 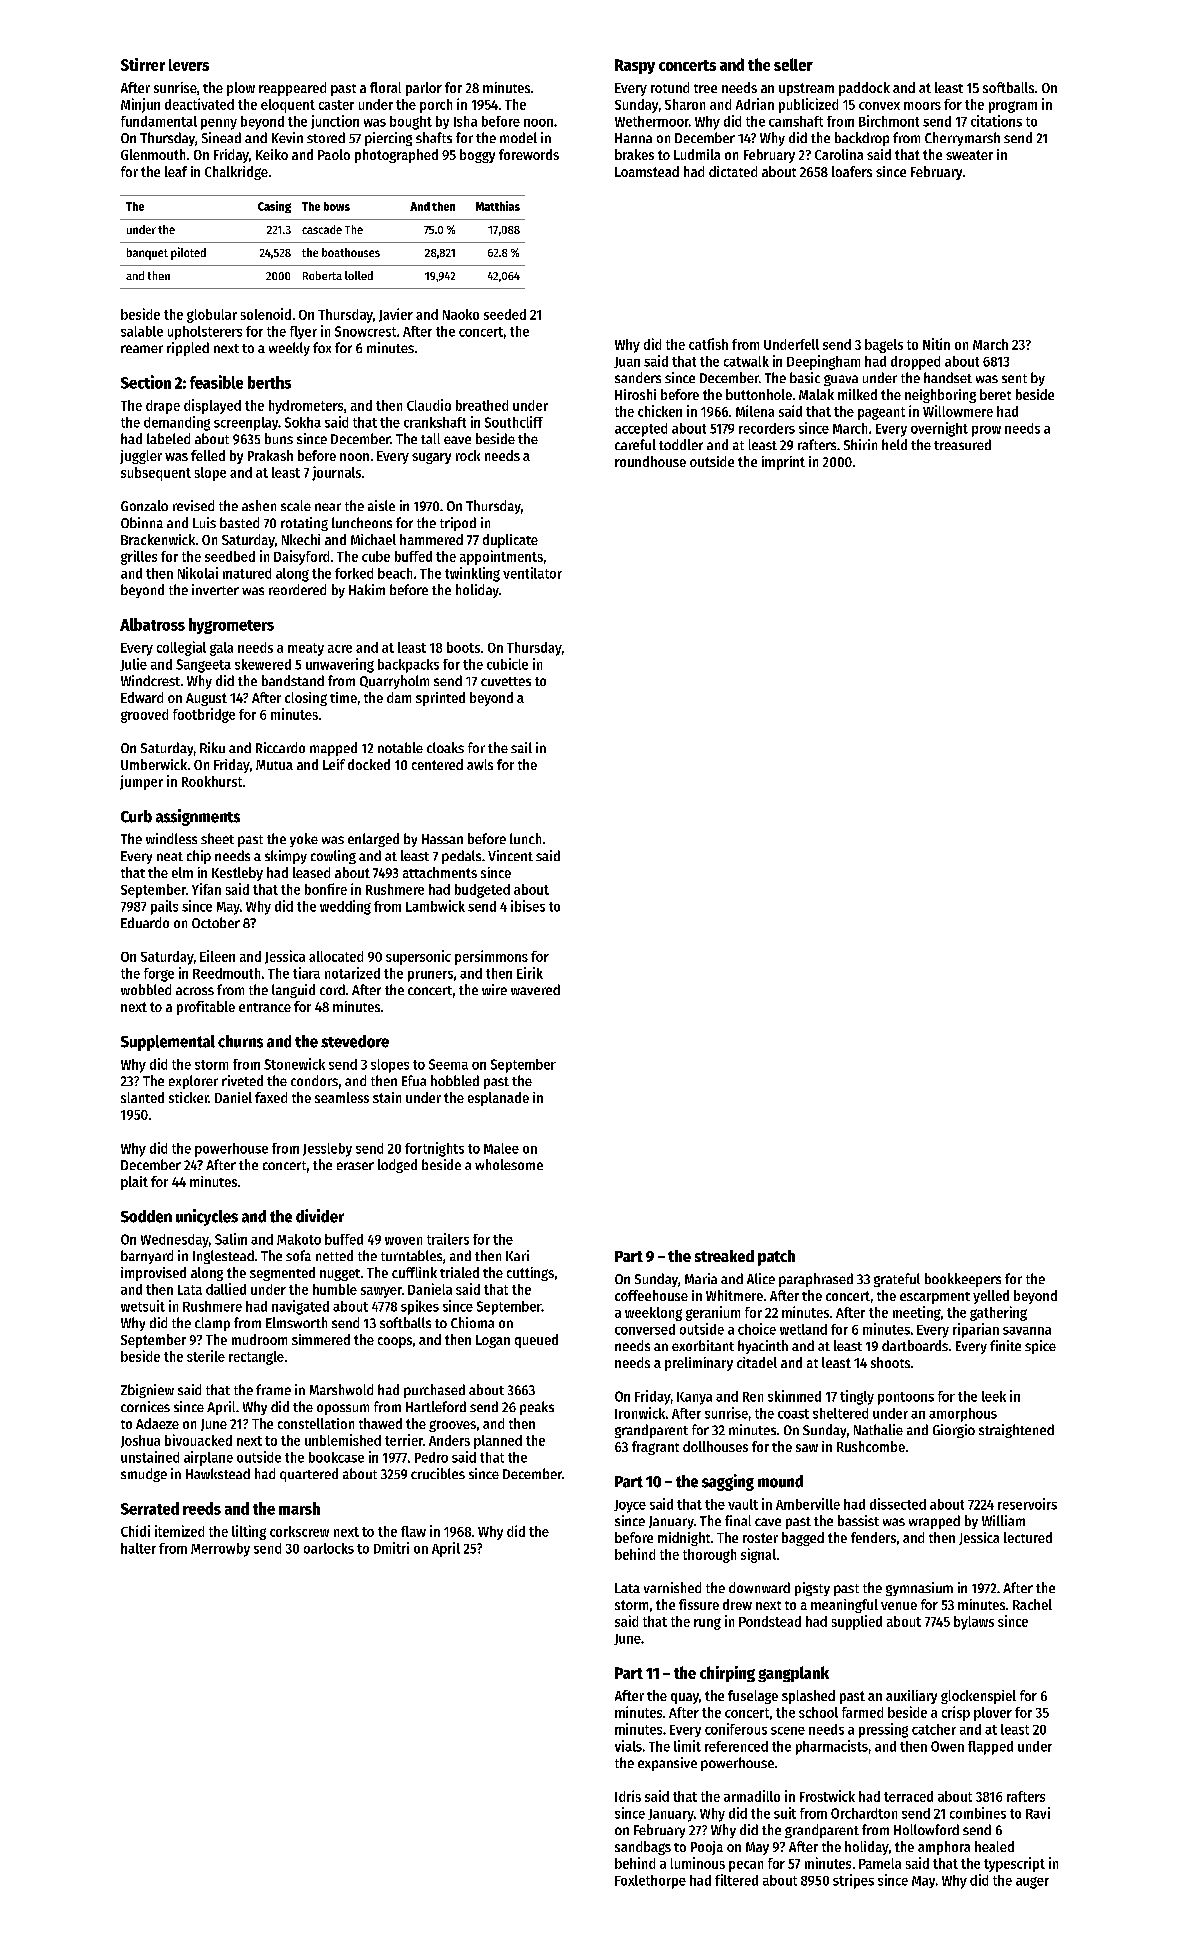 What do you see at coordinates (963, 1280) in the screenshot?
I see `bookkeepers` at bounding box center [963, 1280].
